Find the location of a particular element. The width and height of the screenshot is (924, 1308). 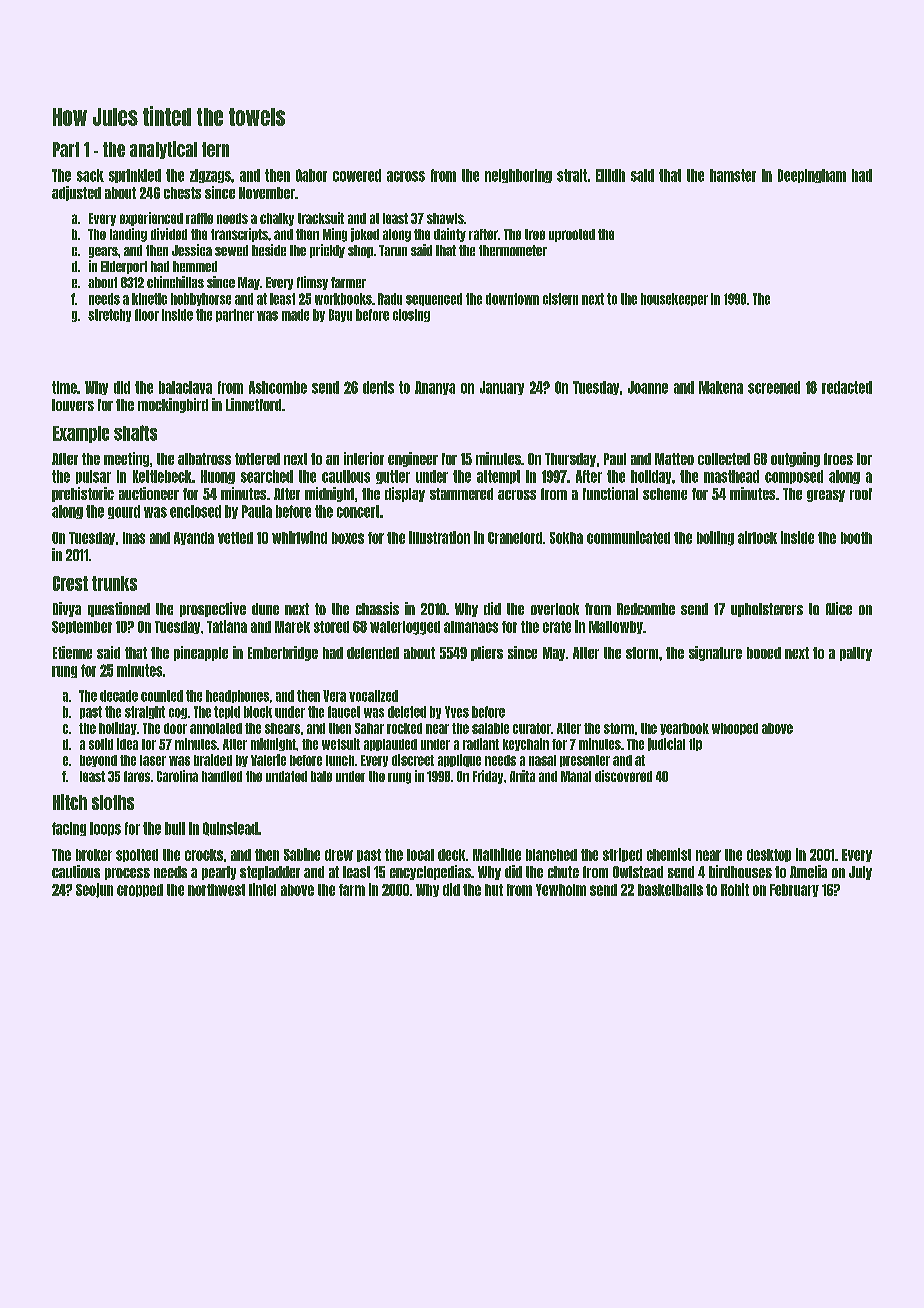

Mathilde is located at coordinates (497, 854).
